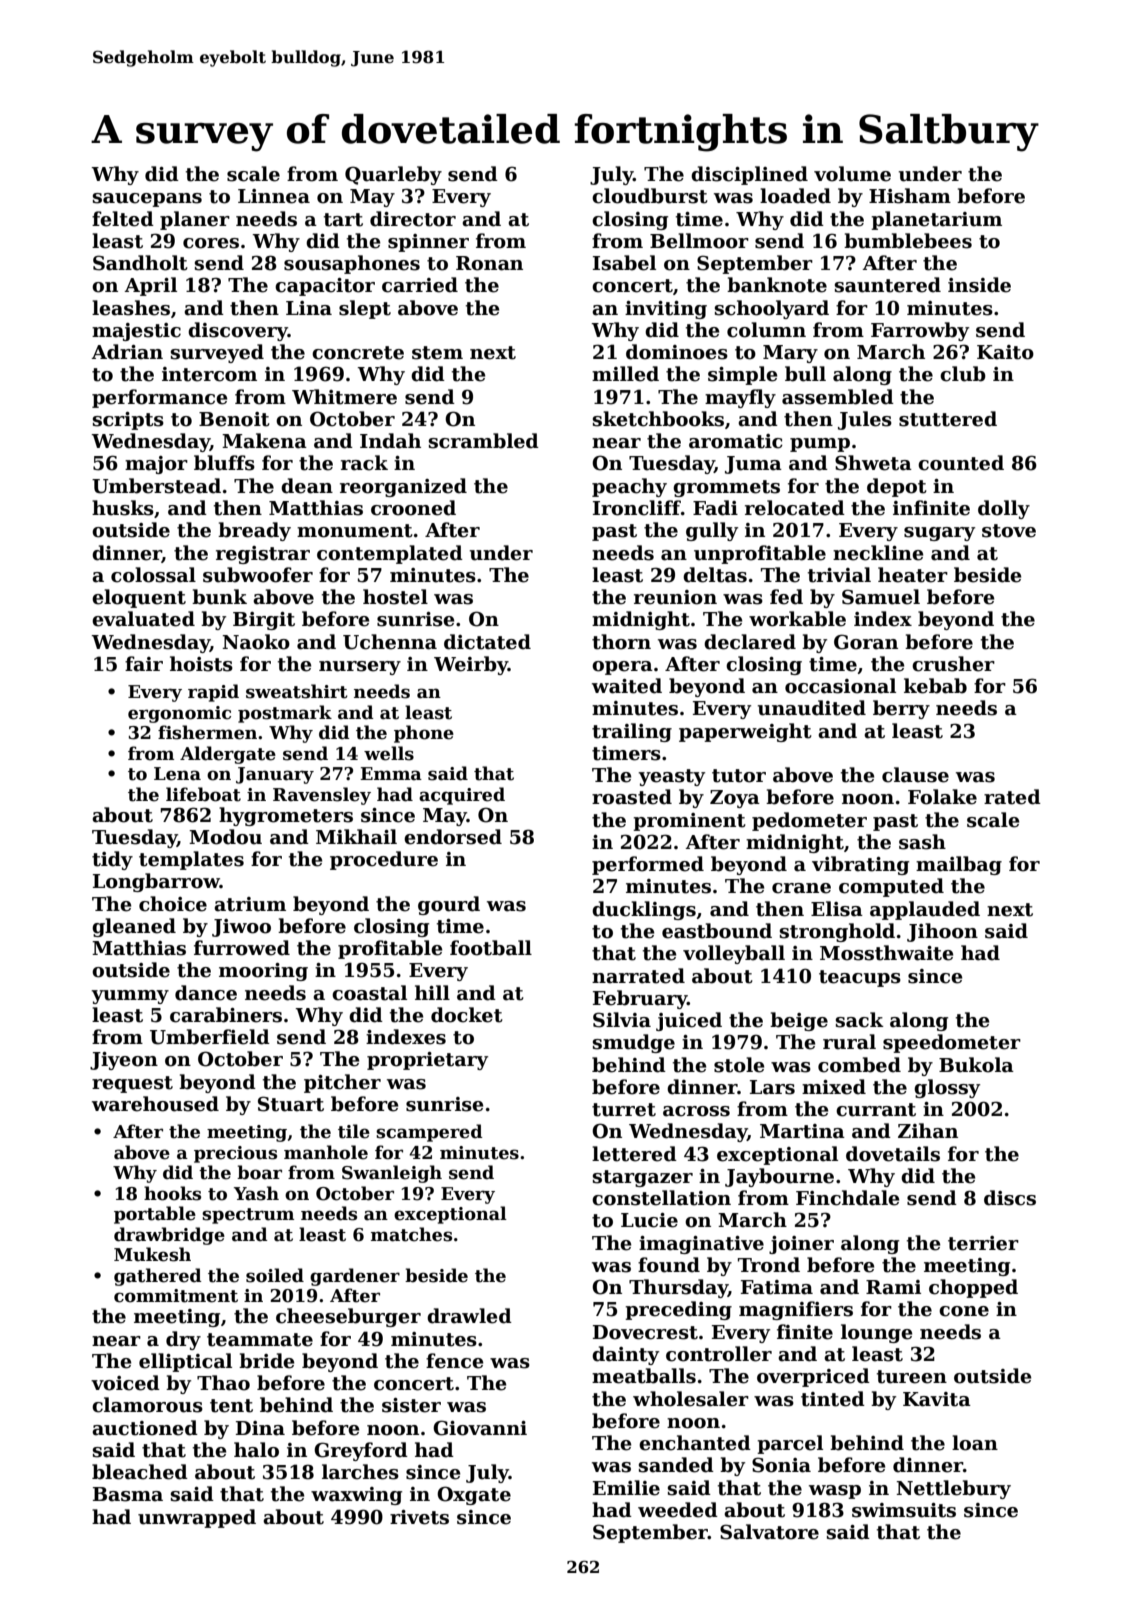  What do you see at coordinates (393, 175) in the screenshot?
I see `Quarleby` at bounding box center [393, 175].
